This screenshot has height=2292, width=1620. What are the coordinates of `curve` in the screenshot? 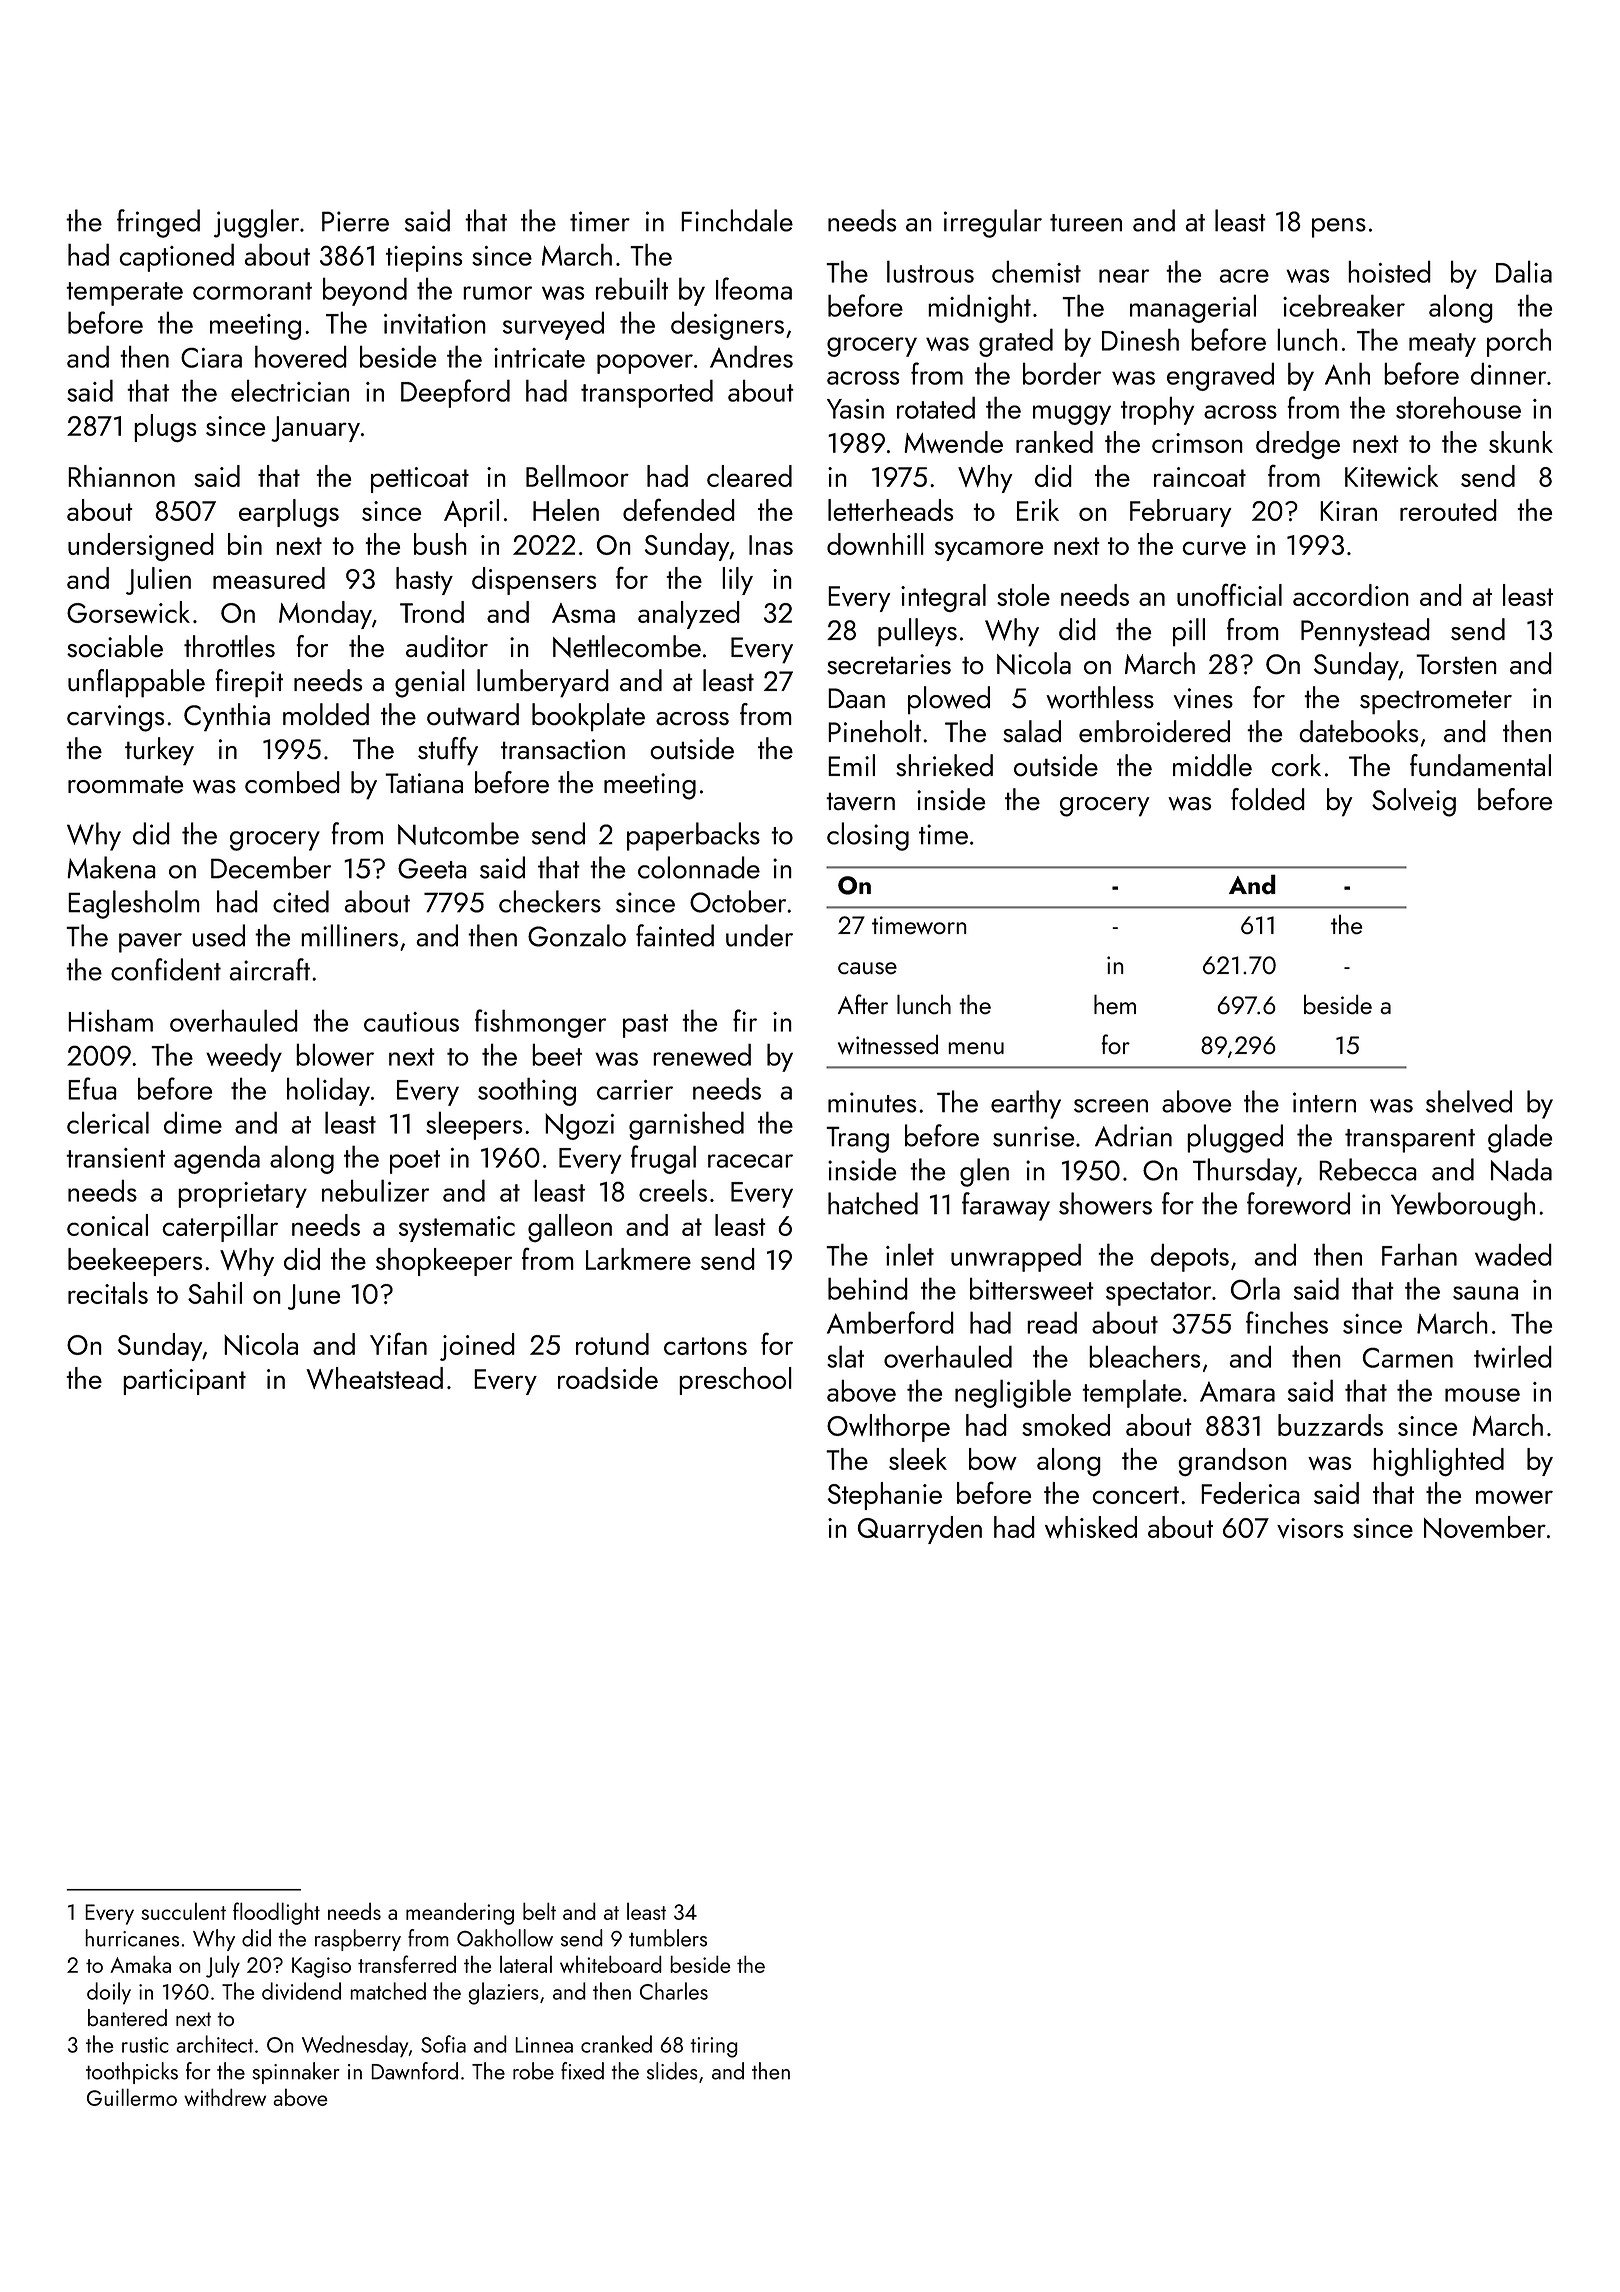 It's located at (1214, 548).
